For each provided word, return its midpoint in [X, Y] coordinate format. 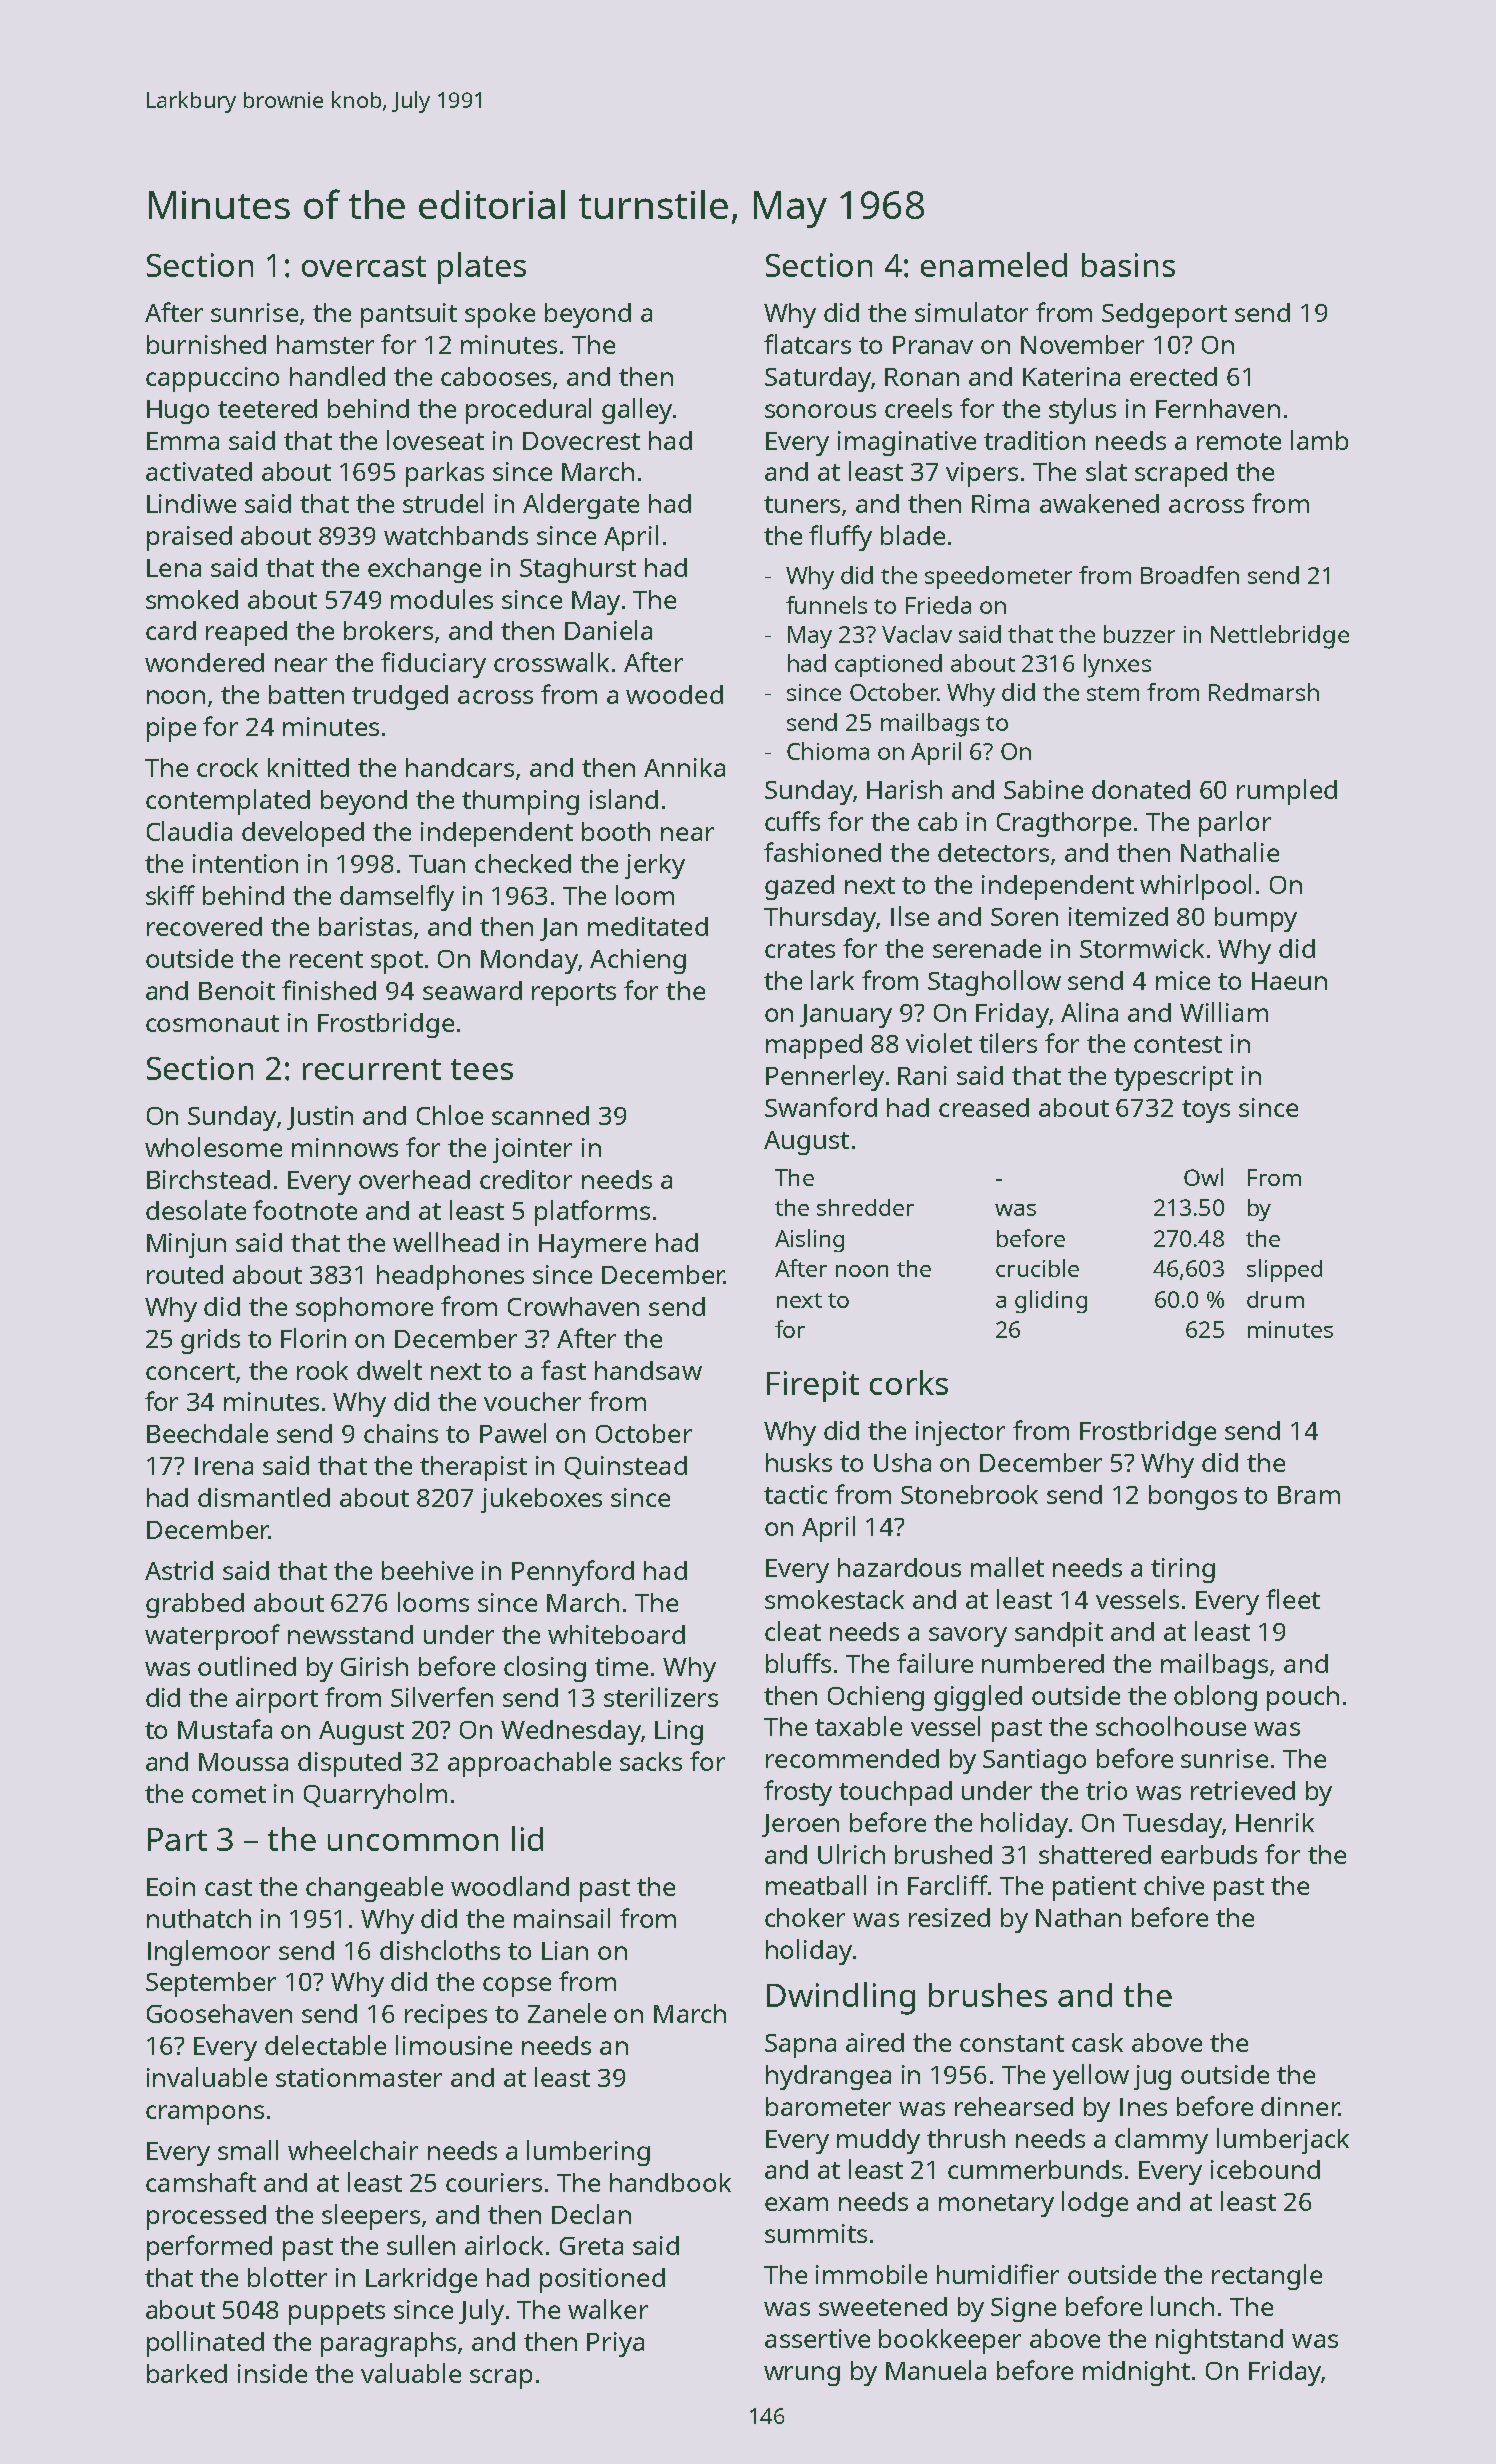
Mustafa [225, 1729]
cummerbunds [1035, 2169]
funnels [826, 605]
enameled [994, 264]
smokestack [834, 1599]
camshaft [201, 2182]
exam [796, 2204]
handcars [460, 767]
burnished [206, 344]
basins [1128, 265]
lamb [1319, 440]
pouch [1303, 1698]
